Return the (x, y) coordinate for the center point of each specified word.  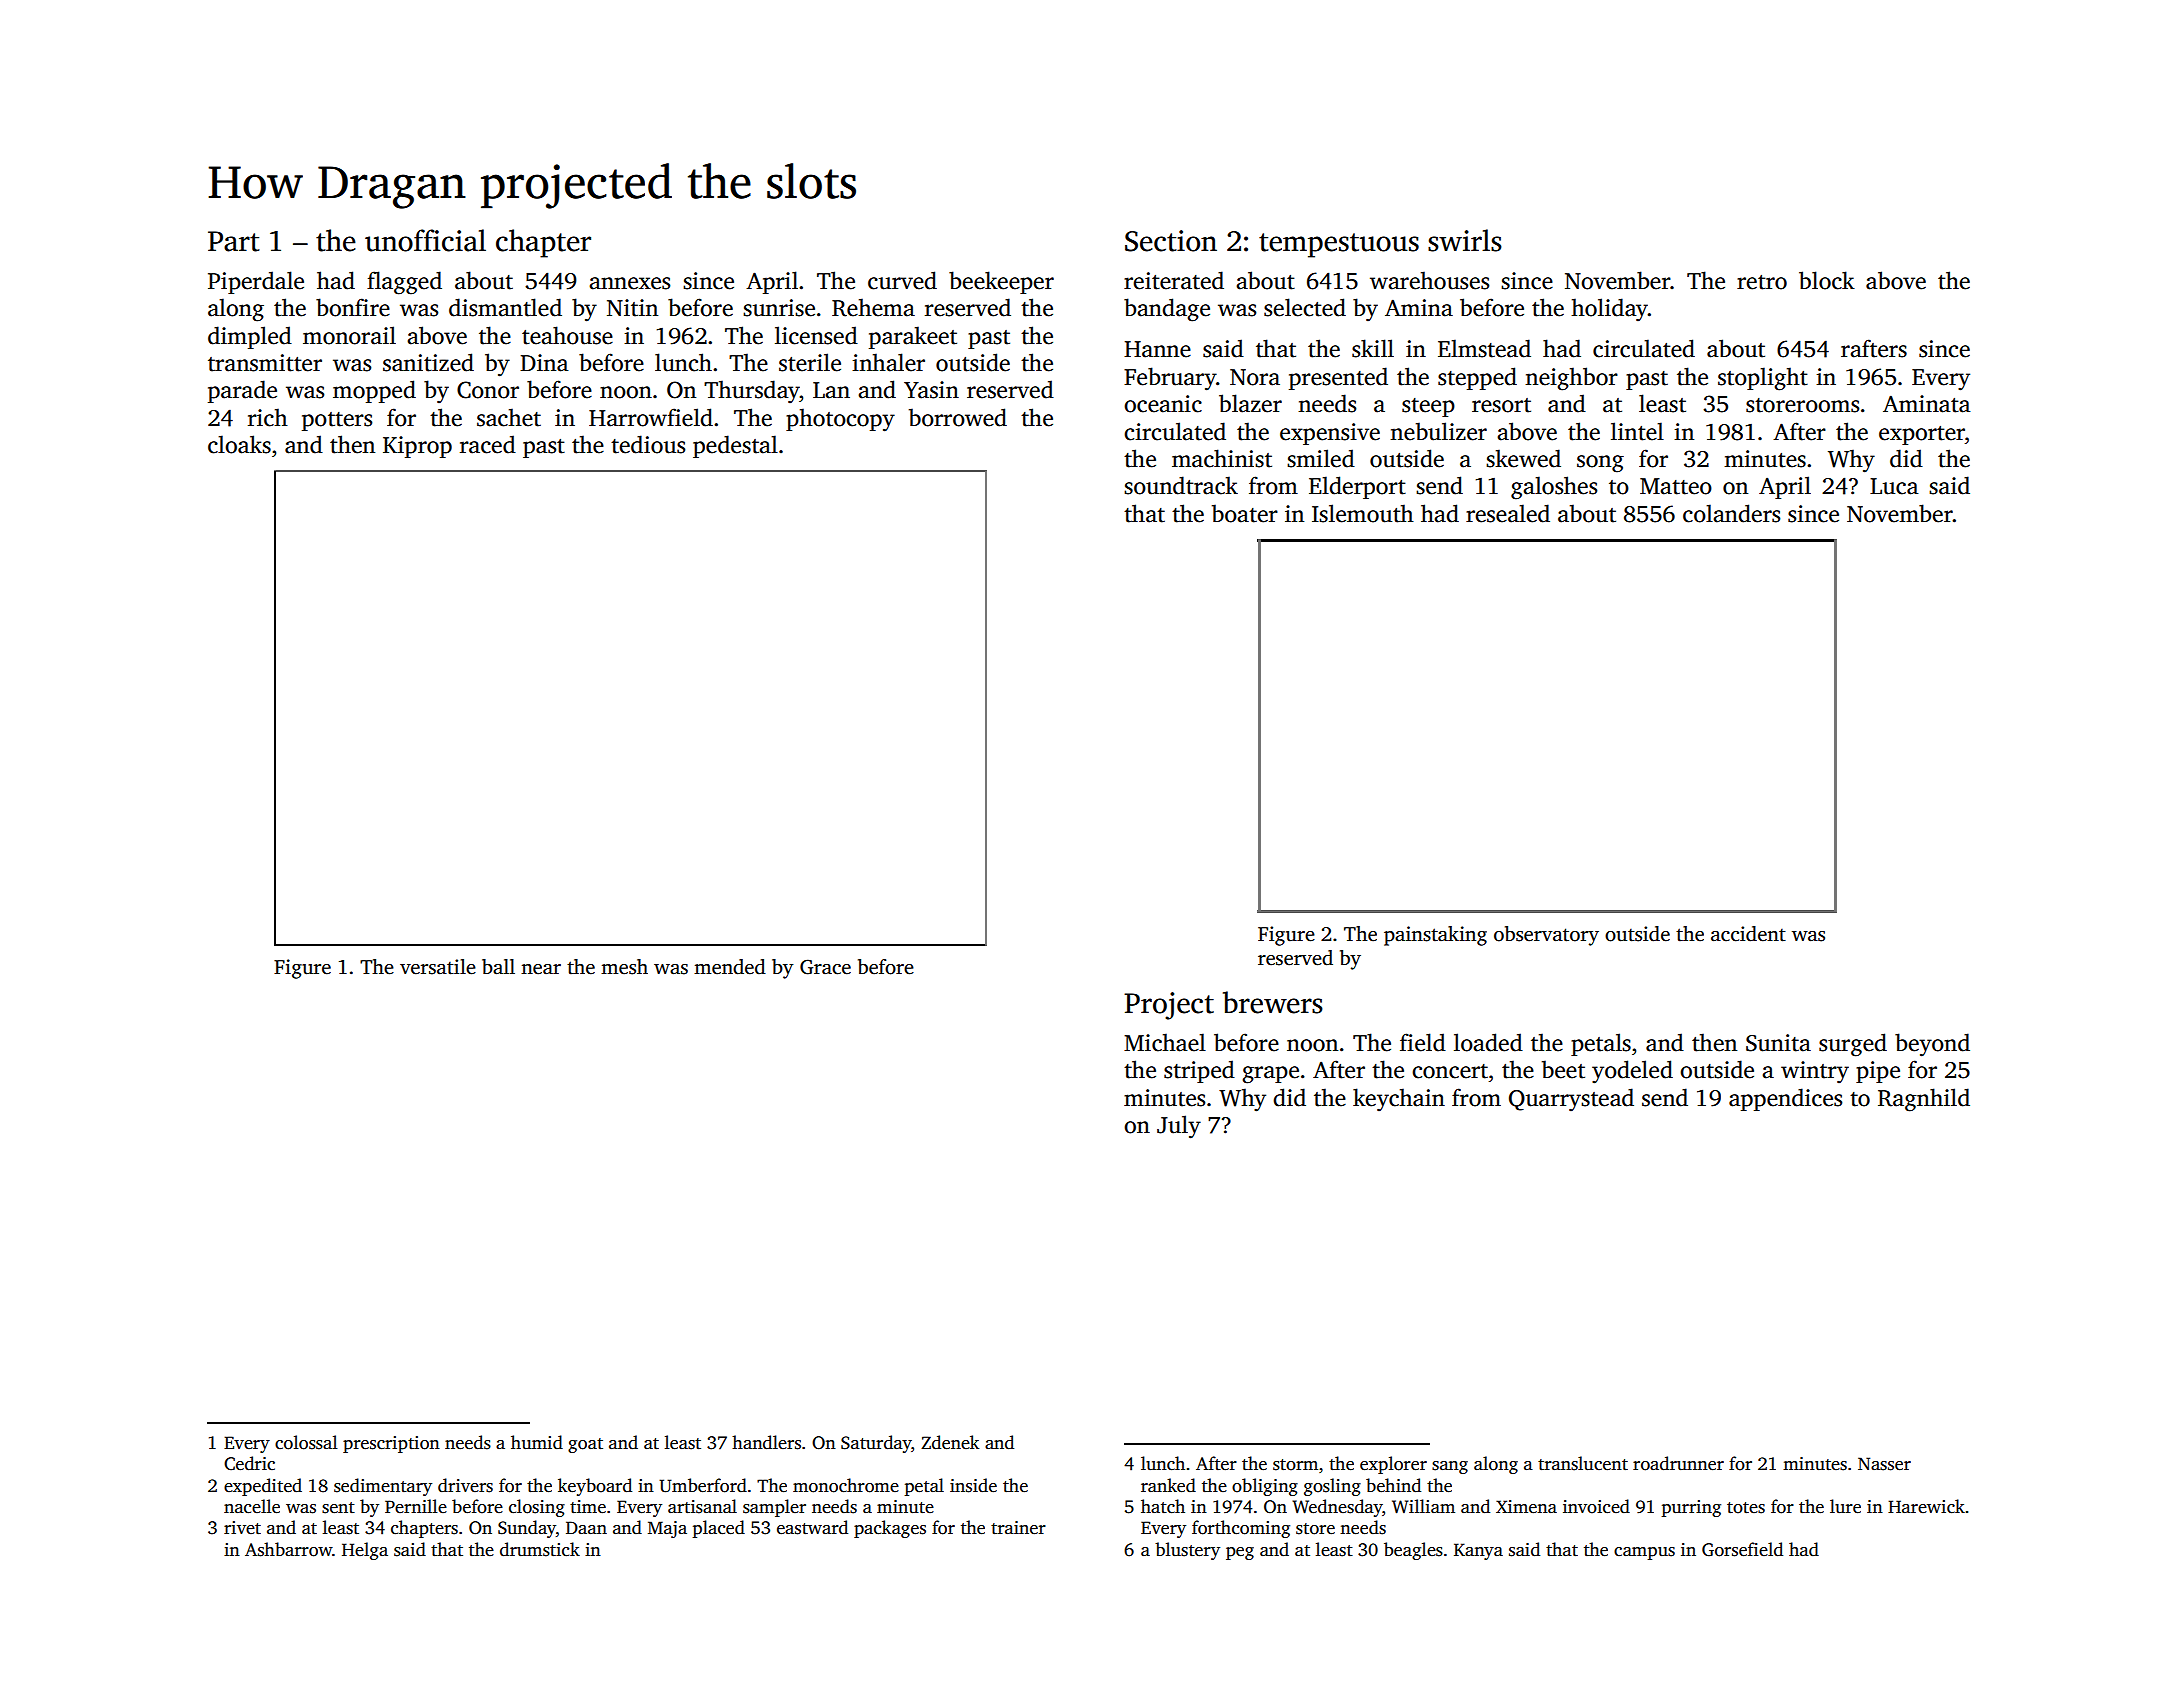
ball (498, 967)
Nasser (1884, 1464)
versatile (438, 967)
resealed (1508, 513)
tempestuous (1339, 245)
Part (234, 241)
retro (1762, 282)
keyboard (595, 1487)
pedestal (735, 446)
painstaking (1435, 936)
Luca (1894, 486)
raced (488, 444)
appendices (1785, 1099)
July (1179, 1127)
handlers (766, 1442)
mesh (624, 967)
